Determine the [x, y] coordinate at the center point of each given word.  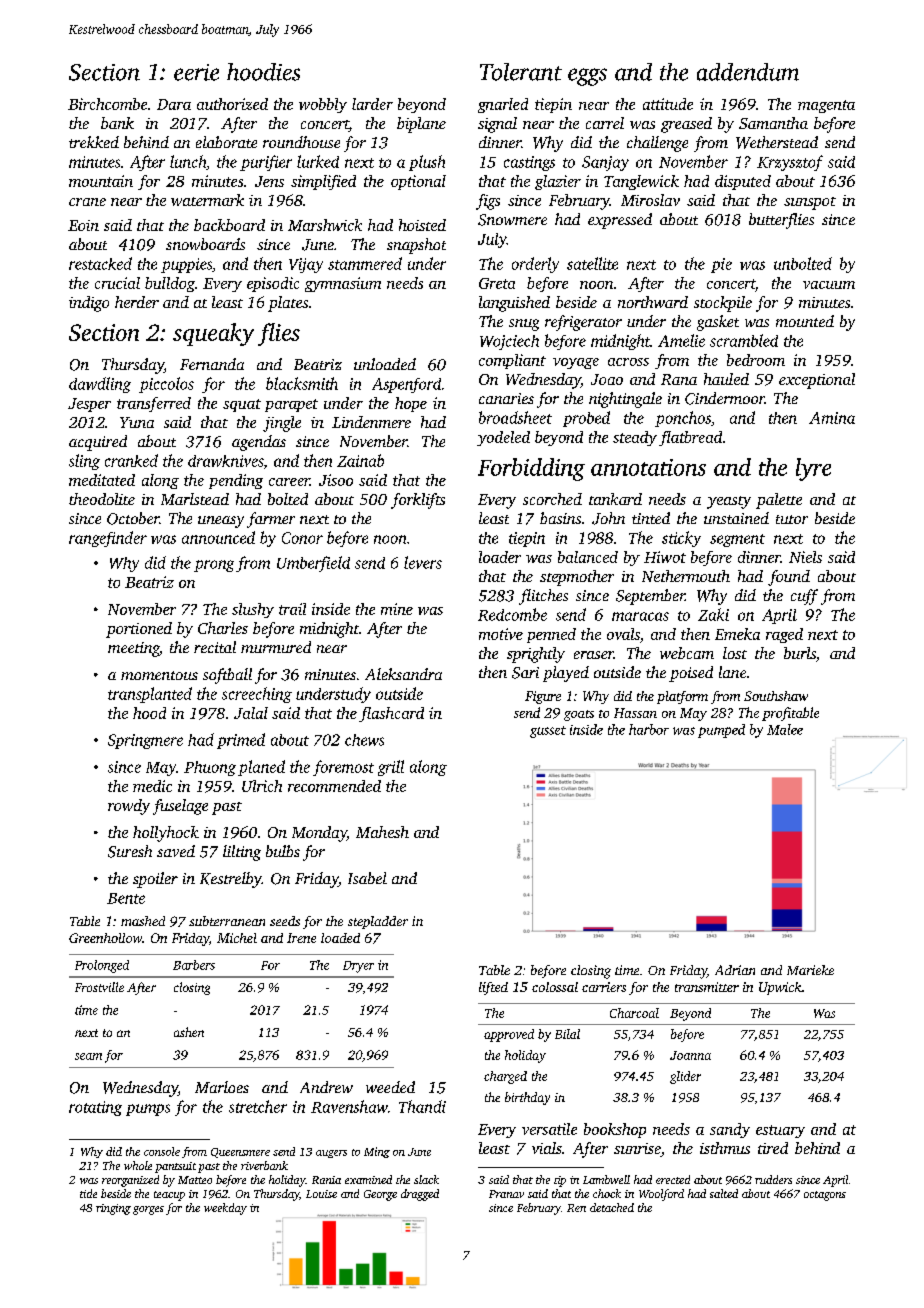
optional [418, 182]
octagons [825, 1196]
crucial [117, 283]
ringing [113, 1209]
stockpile [723, 304]
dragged [420, 1195]
